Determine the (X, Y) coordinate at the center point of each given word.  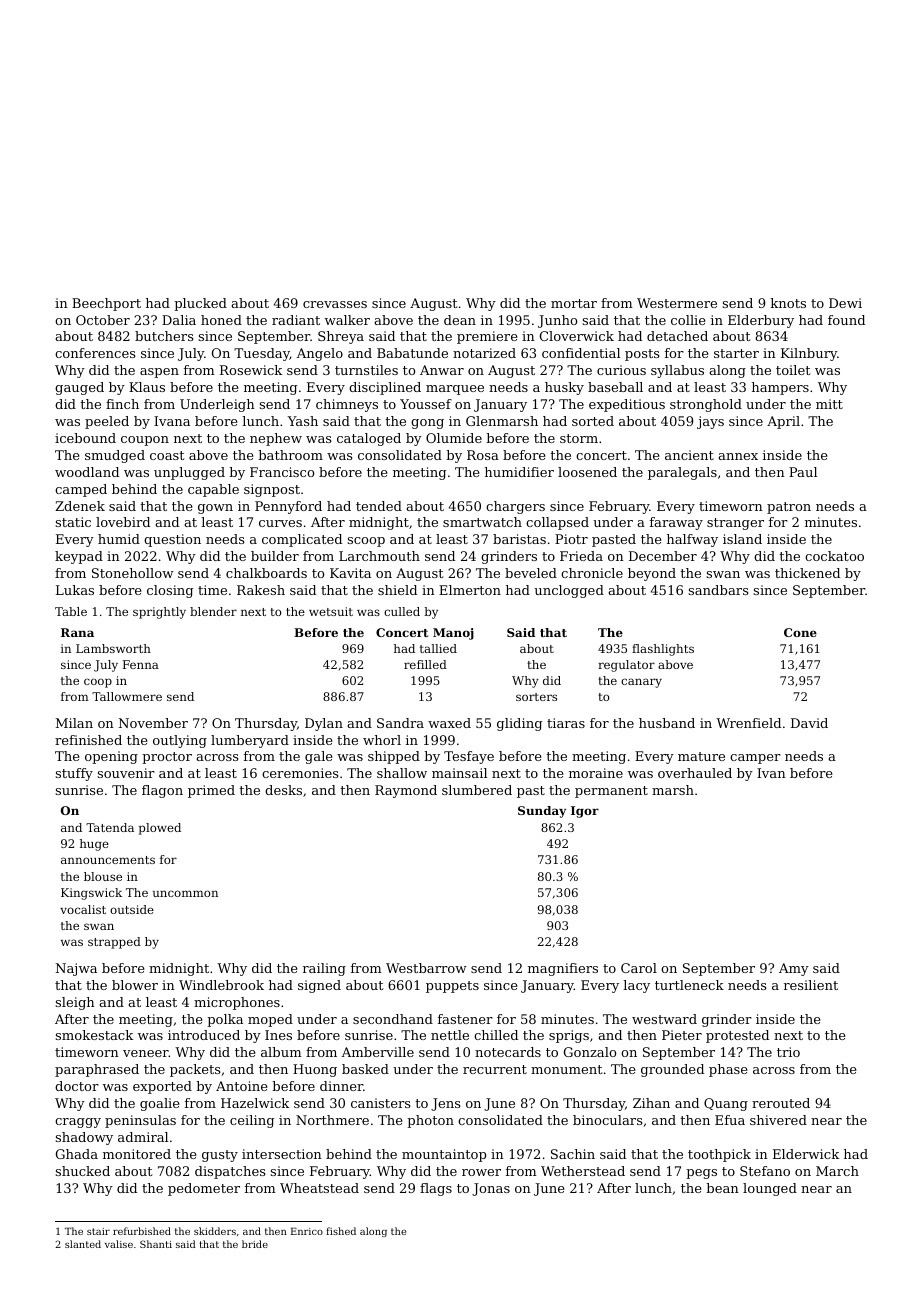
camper (755, 759)
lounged (770, 1189)
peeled (107, 422)
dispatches (230, 1172)
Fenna (141, 664)
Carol (639, 968)
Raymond (406, 791)
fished (341, 1231)
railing (324, 969)
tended (379, 506)
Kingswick (91, 894)
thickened (807, 573)
